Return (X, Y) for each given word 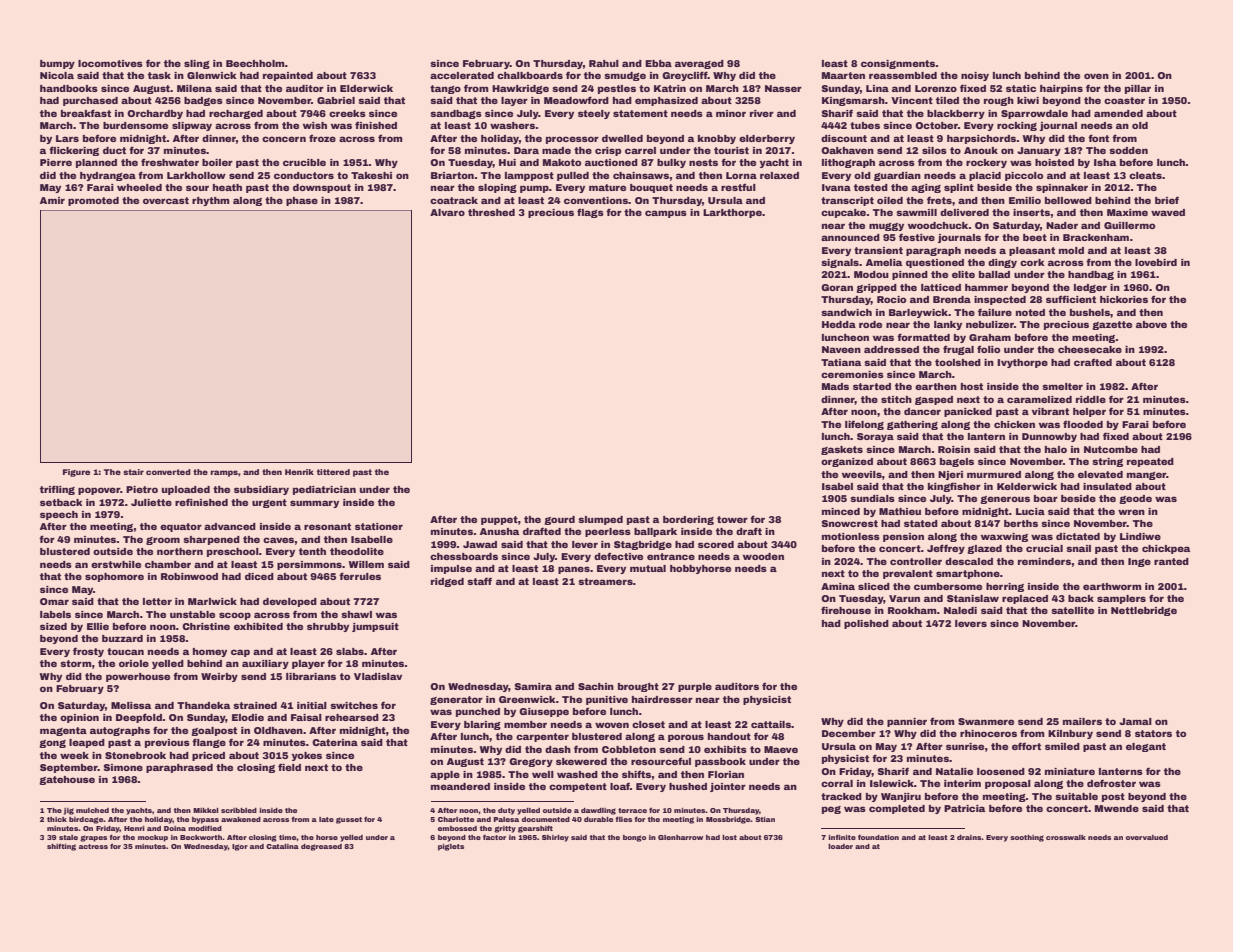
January (1039, 151)
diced (259, 576)
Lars (67, 138)
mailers (1082, 721)
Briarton (452, 175)
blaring (482, 725)
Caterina (335, 742)
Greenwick (527, 699)
